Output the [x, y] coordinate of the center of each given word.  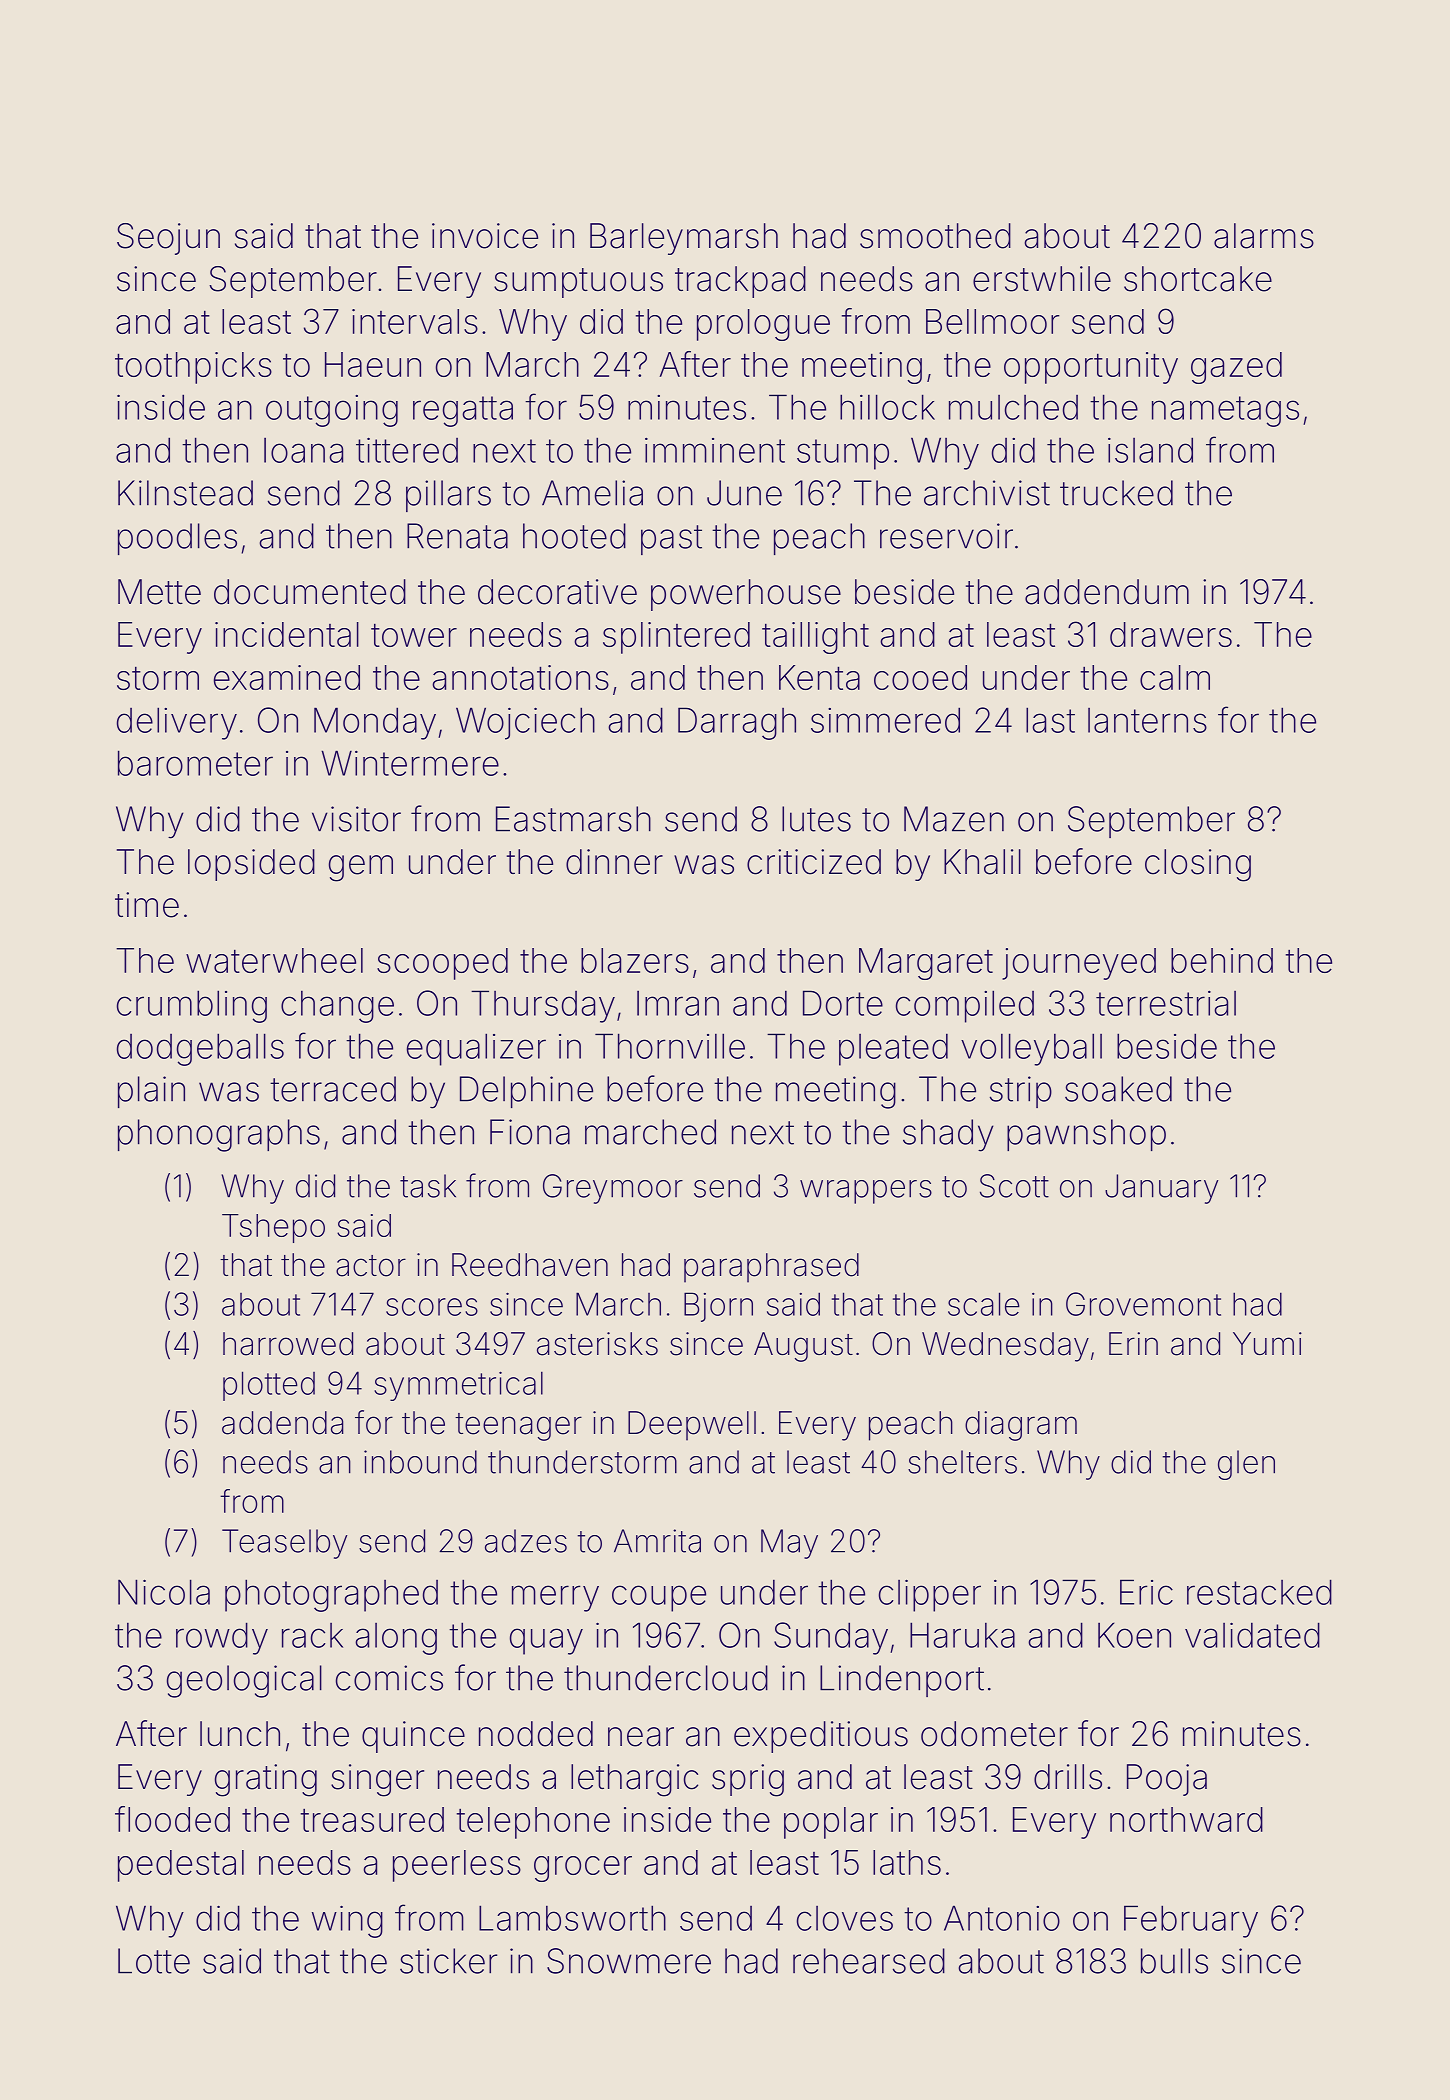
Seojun [168, 239]
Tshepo [273, 1228]
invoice [485, 236]
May [789, 1544]
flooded [172, 1819]
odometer [994, 1734]
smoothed [935, 236]
